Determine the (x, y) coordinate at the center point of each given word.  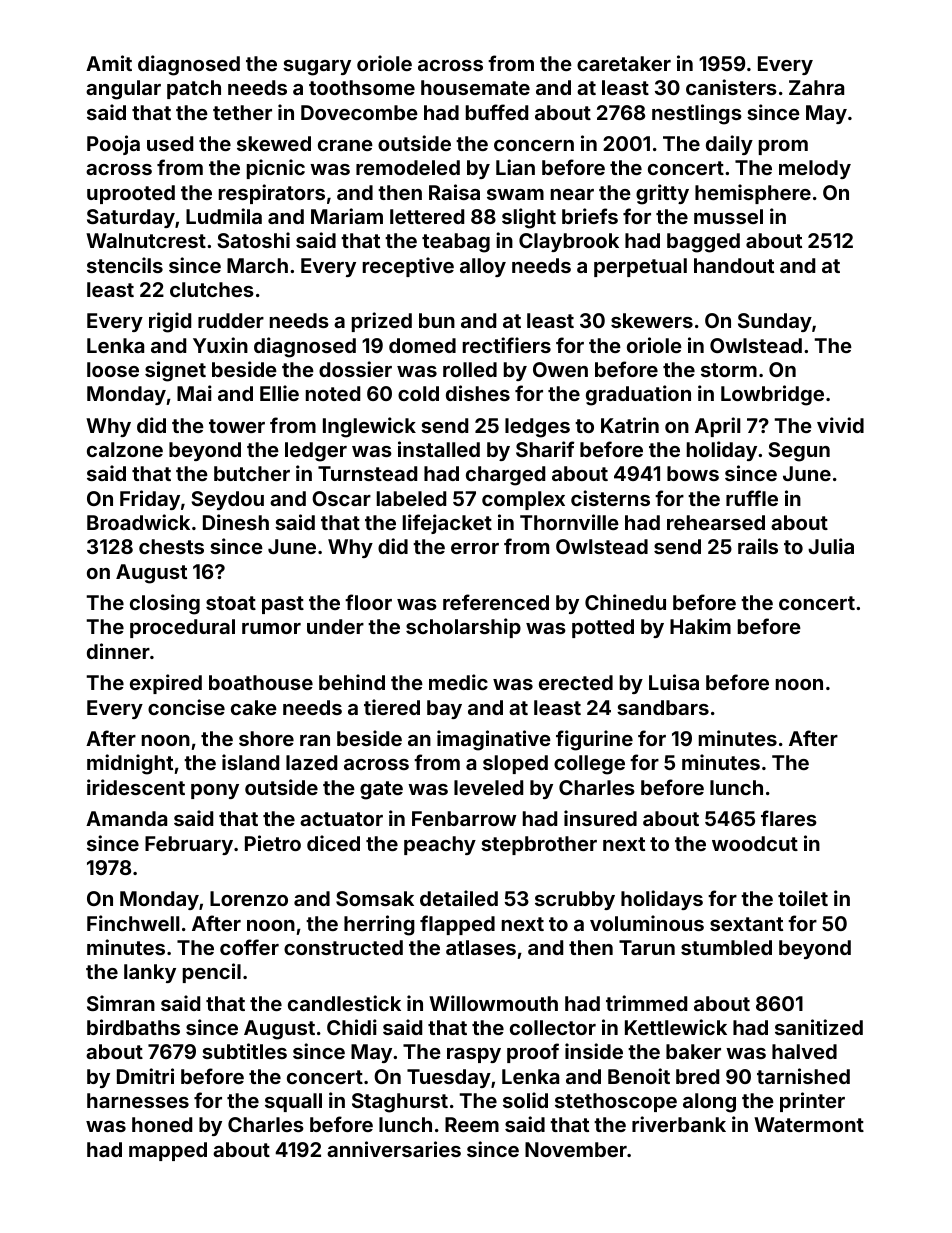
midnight (130, 764)
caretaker (624, 63)
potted (603, 628)
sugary (317, 68)
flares (789, 818)
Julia (831, 546)
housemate (475, 87)
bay (444, 709)
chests (171, 546)
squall (293, 1102)
